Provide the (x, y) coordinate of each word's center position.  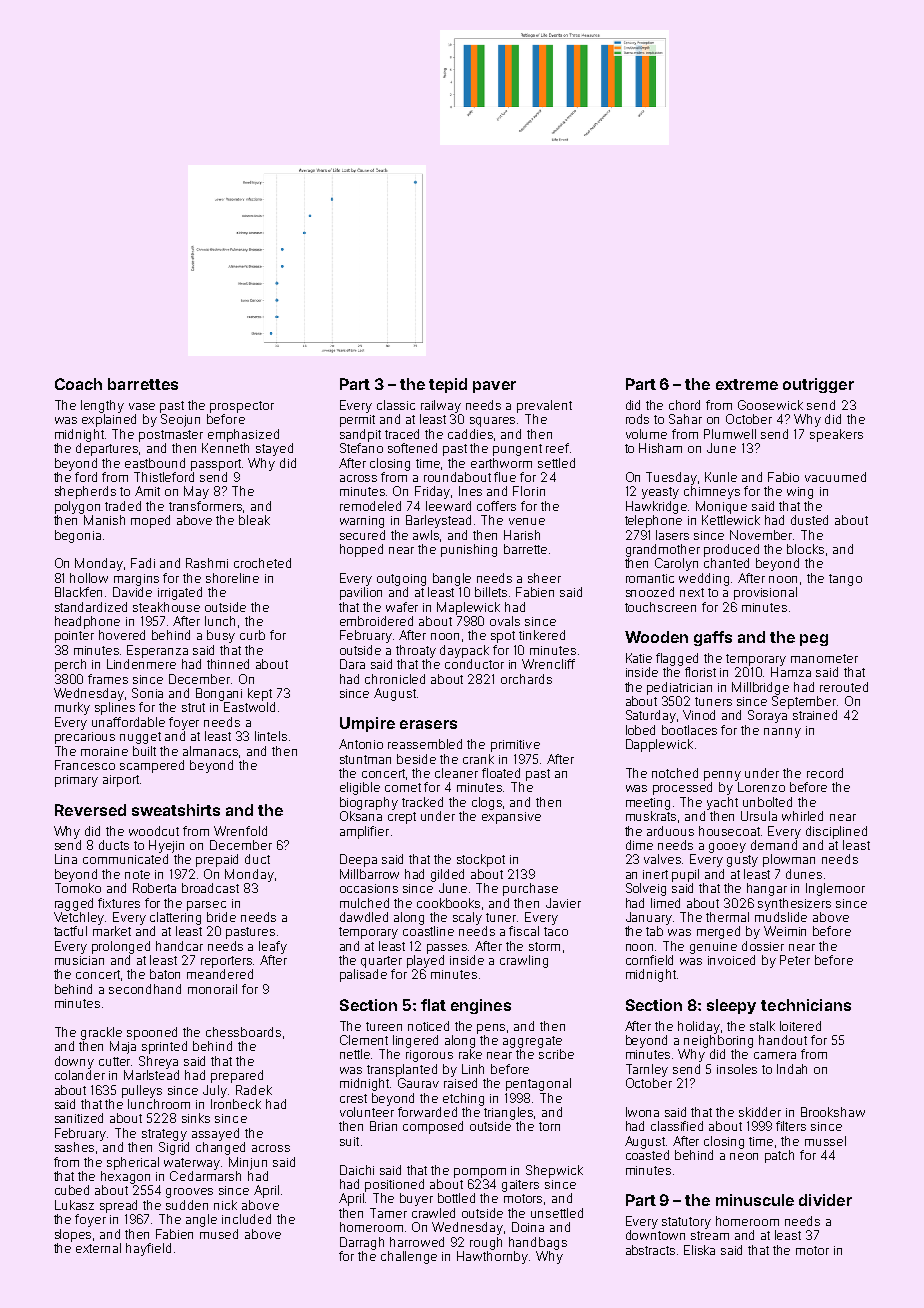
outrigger (818, 385)
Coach (78, 384)
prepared (237, 1076)
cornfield (649, 960)
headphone (87, 622)
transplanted (402, 1070)
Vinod (699, 715)
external (98, 1248)
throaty (416, 651)
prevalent (544, 406)
